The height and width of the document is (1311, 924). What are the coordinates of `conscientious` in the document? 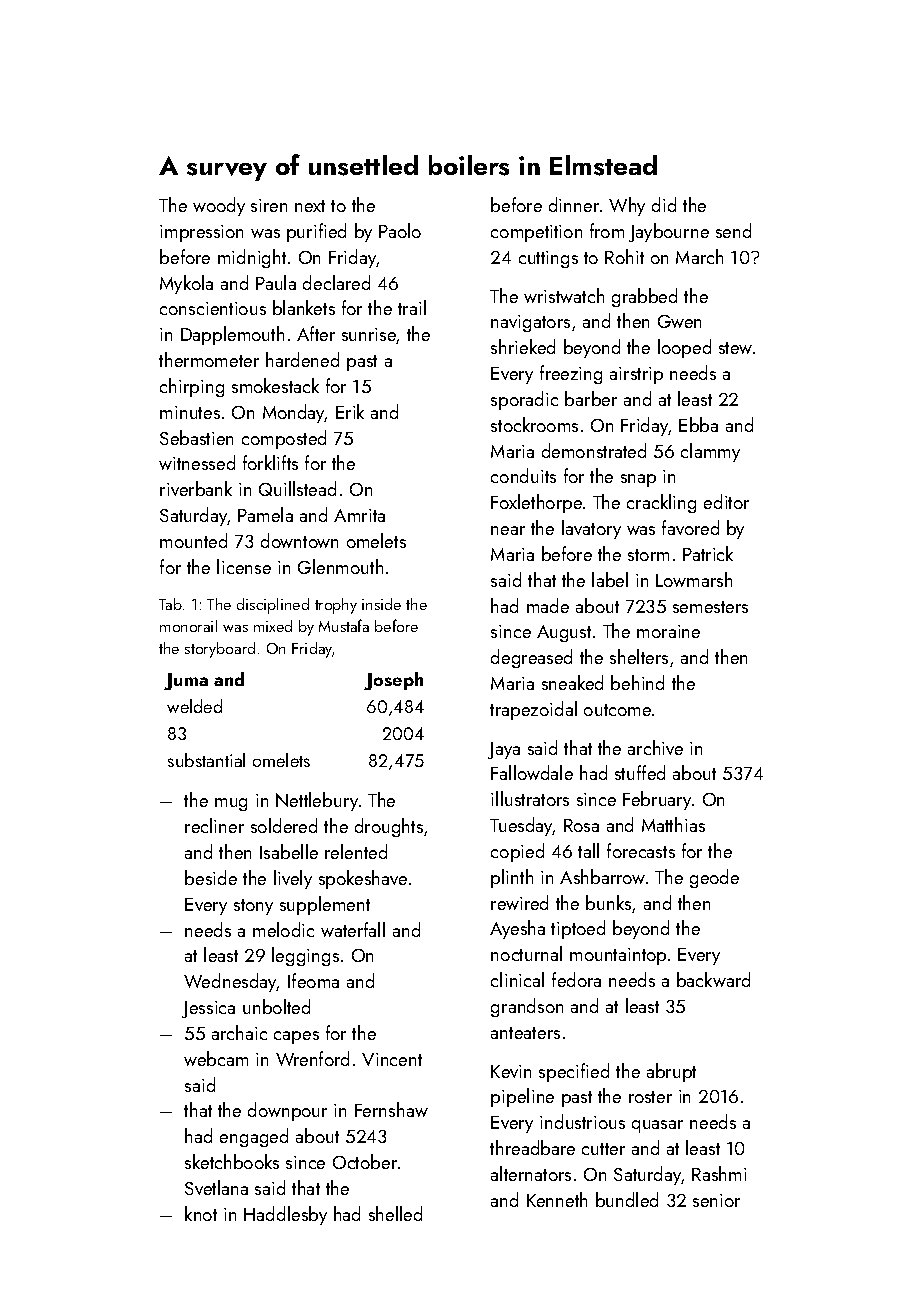 It's located at (213, 308).
